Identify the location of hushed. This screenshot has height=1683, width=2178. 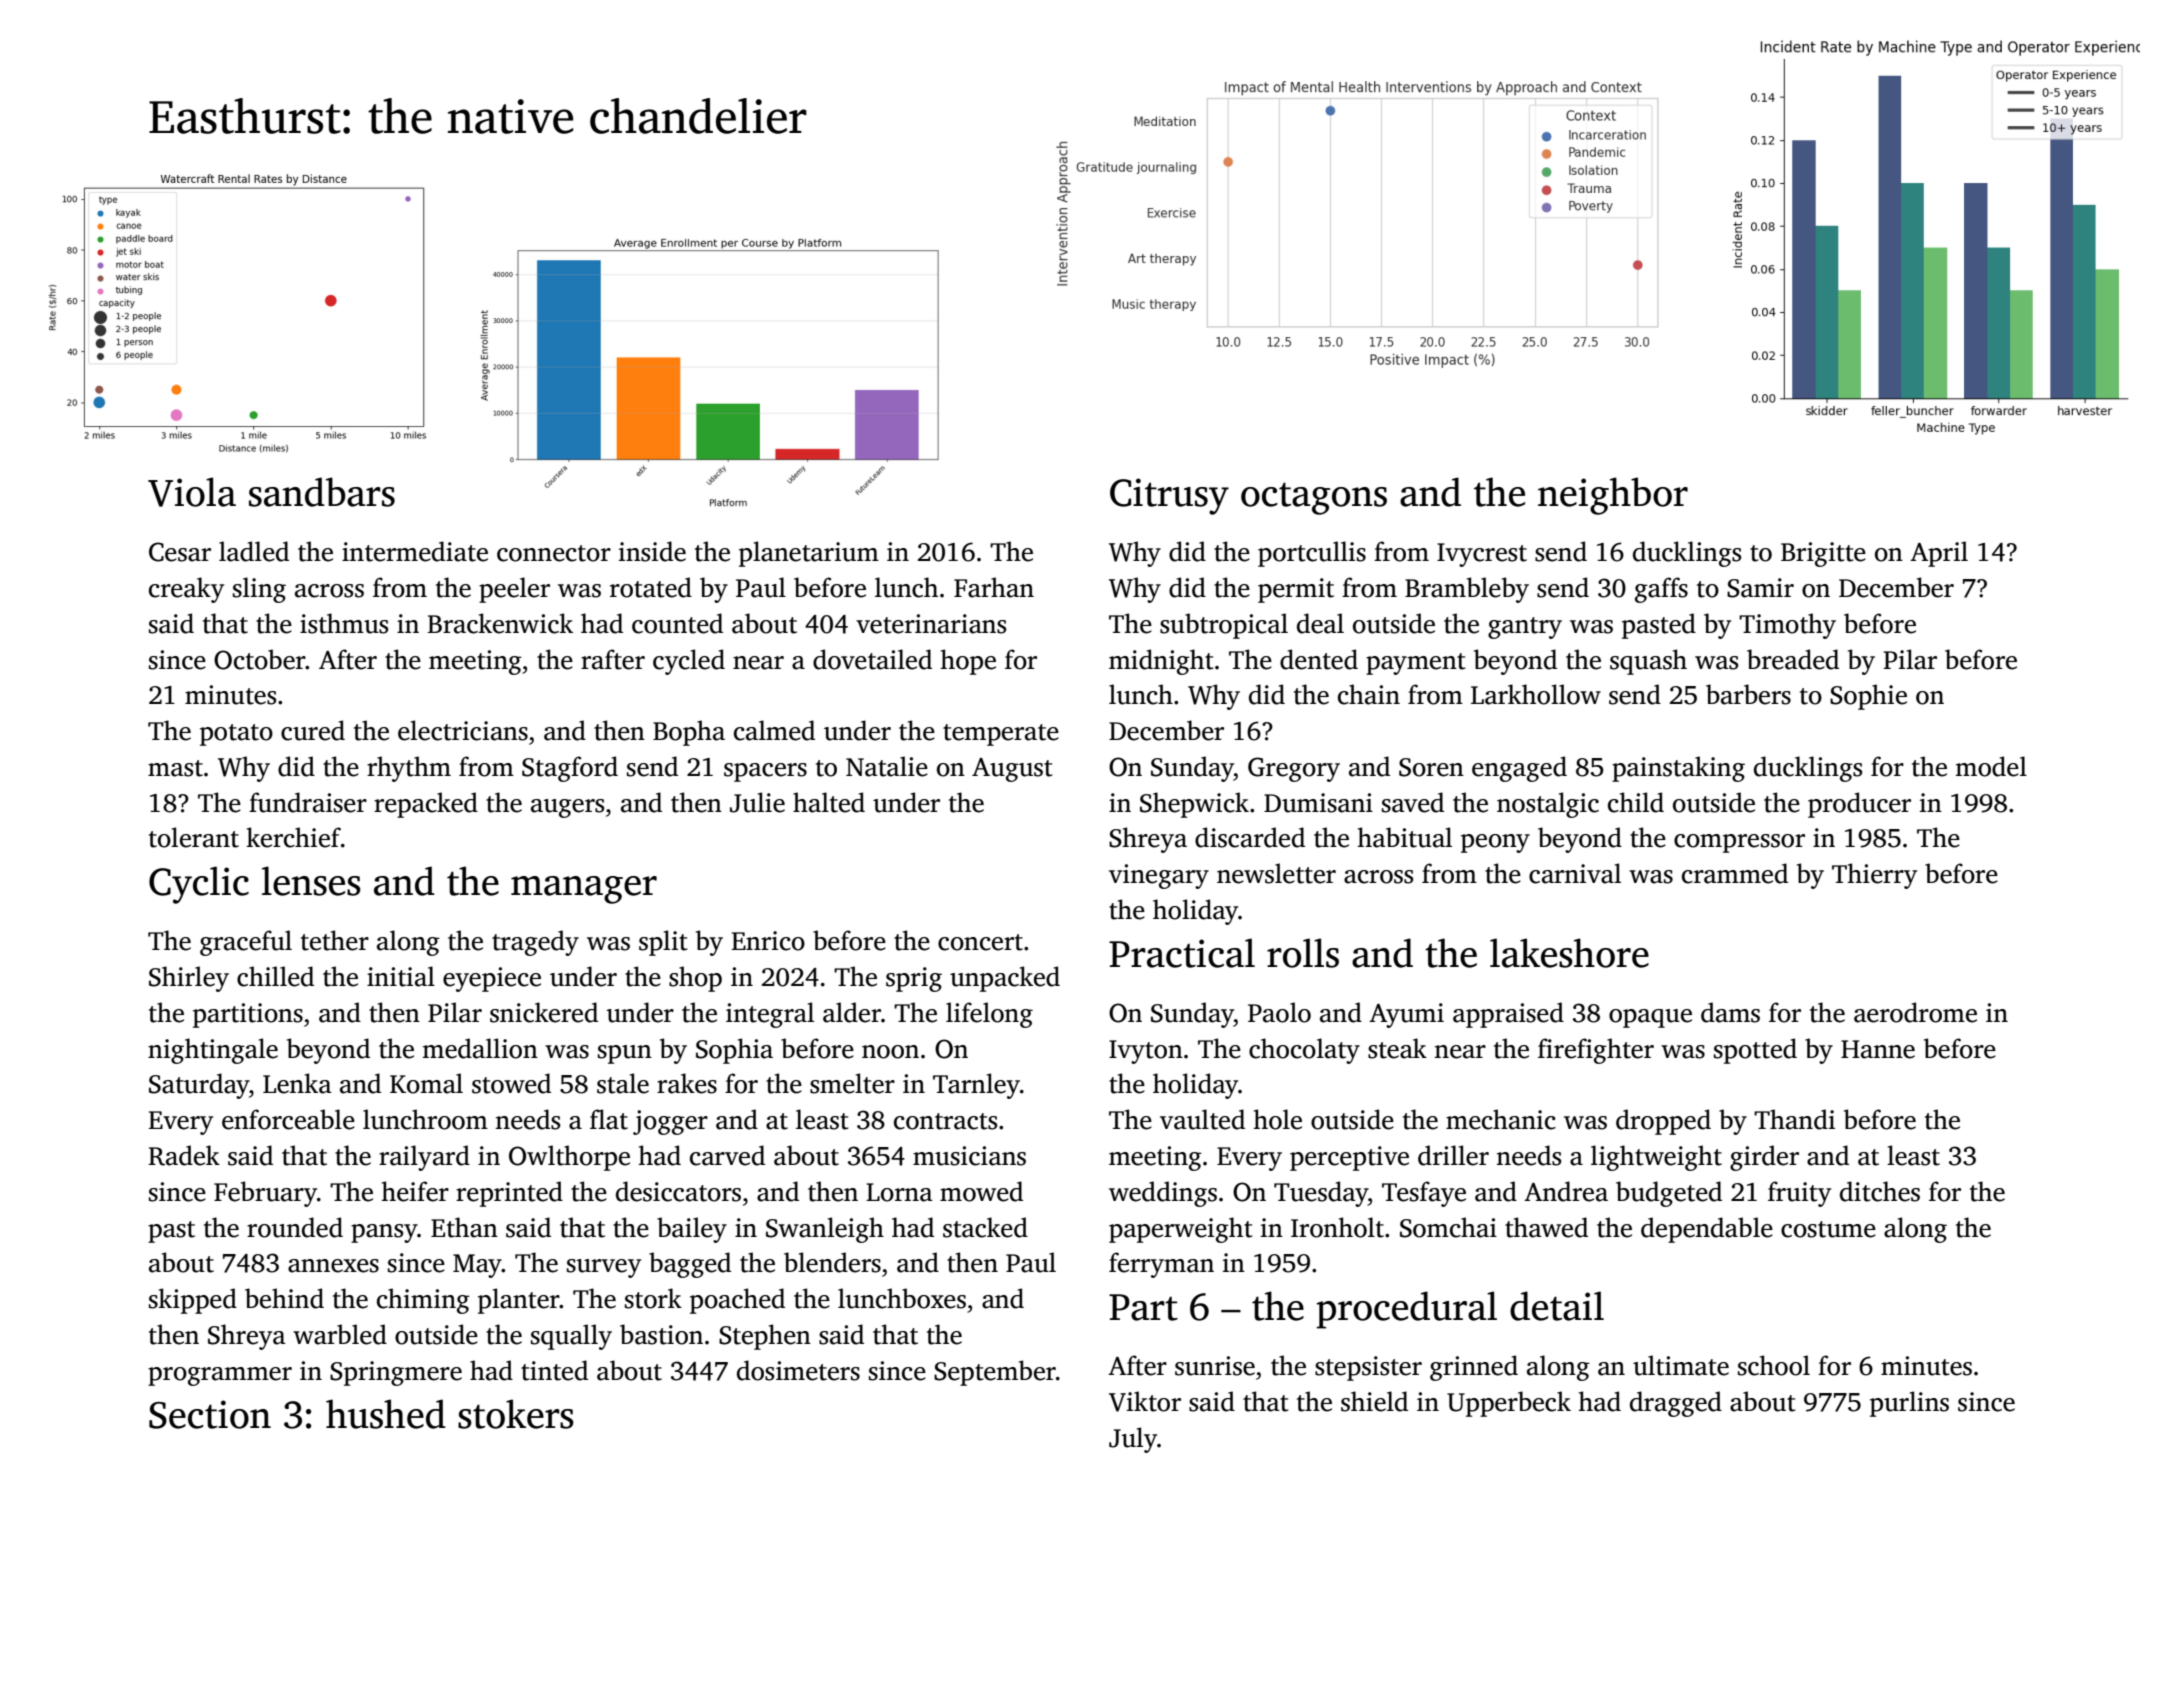
(386, 1414).
